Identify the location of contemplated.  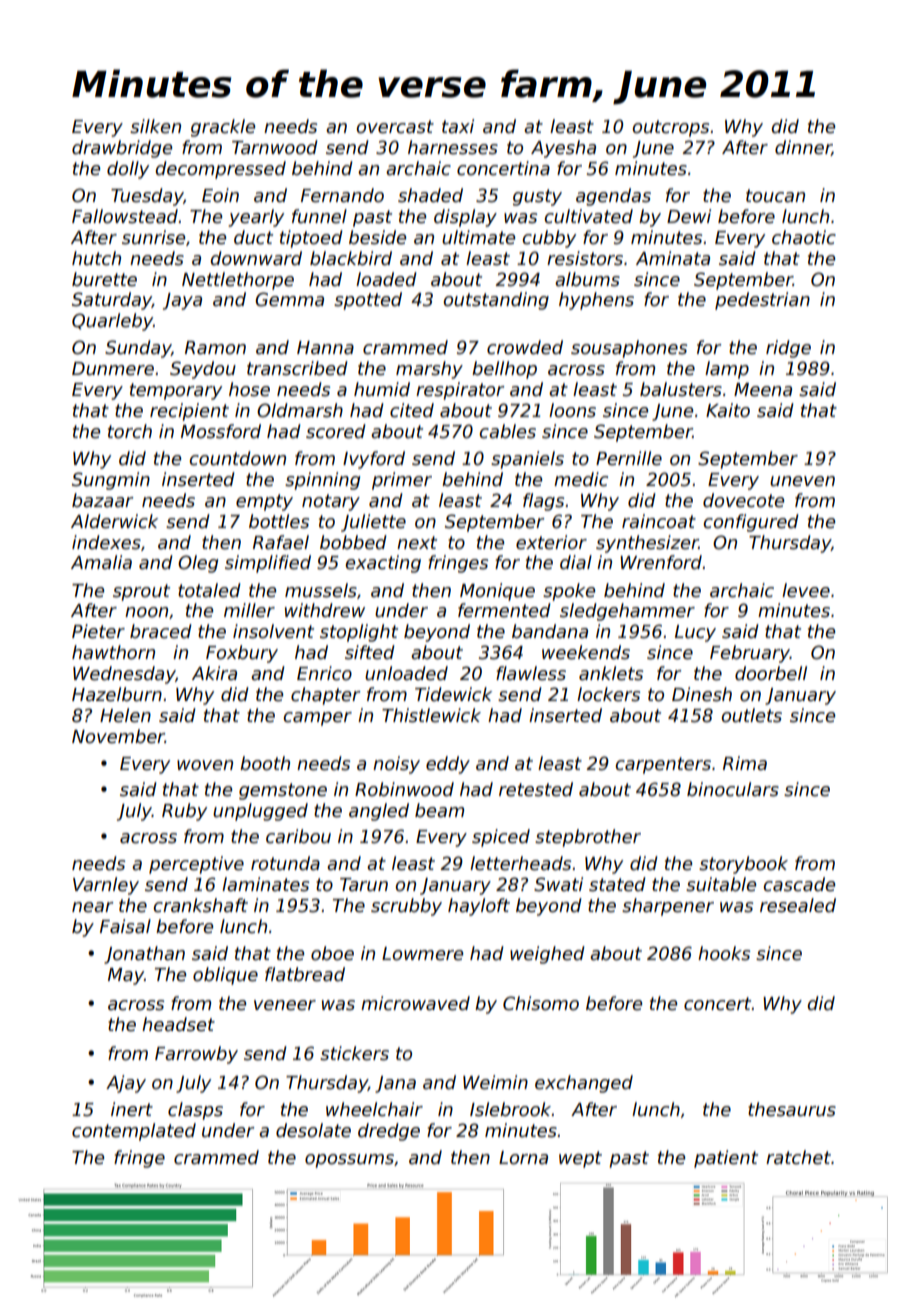
(134, 1132).
